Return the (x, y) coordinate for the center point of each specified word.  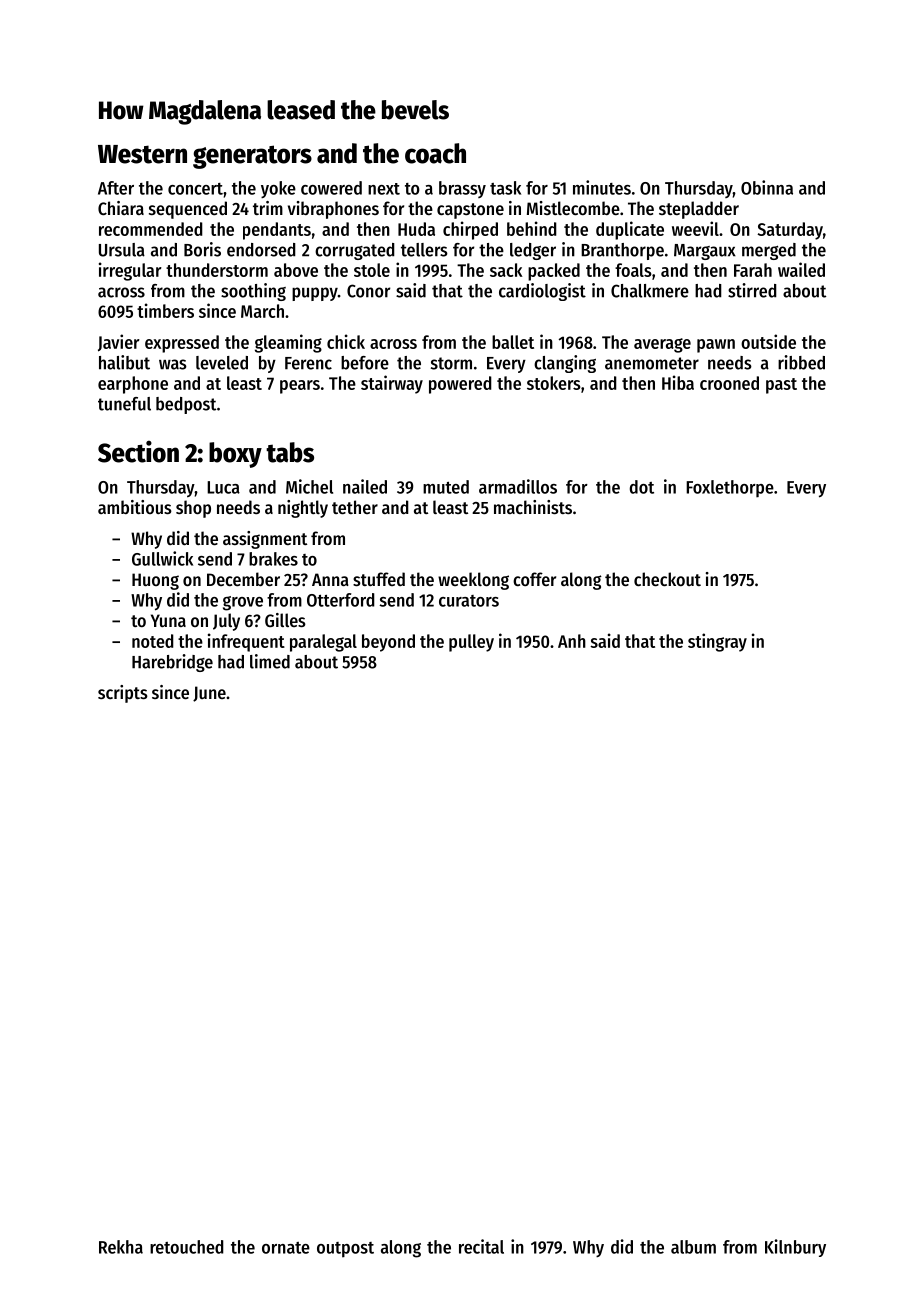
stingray (717, 642)
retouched (187, 1247)
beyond (388, 643)
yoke (278, 189)
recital (481, 1246)
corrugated (355, 251)
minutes (602, 187)
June (209, 694)
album (693, 1247)
